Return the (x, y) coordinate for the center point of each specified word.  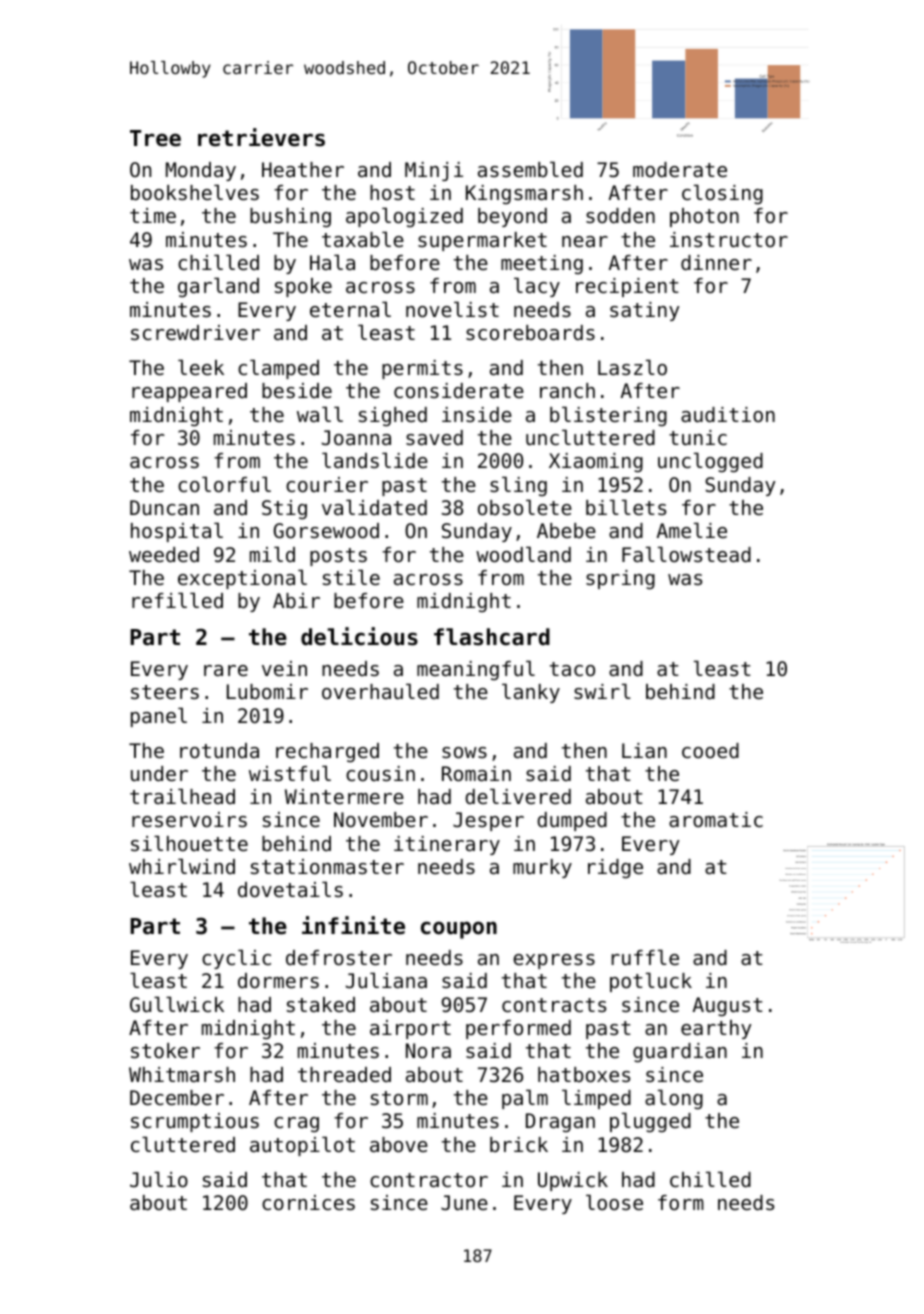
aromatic (716, 820)
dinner (716, 263)
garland (218, 287)
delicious (359, 636)
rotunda (219, 751)
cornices (308, 1203)
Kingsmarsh (524, 195)
